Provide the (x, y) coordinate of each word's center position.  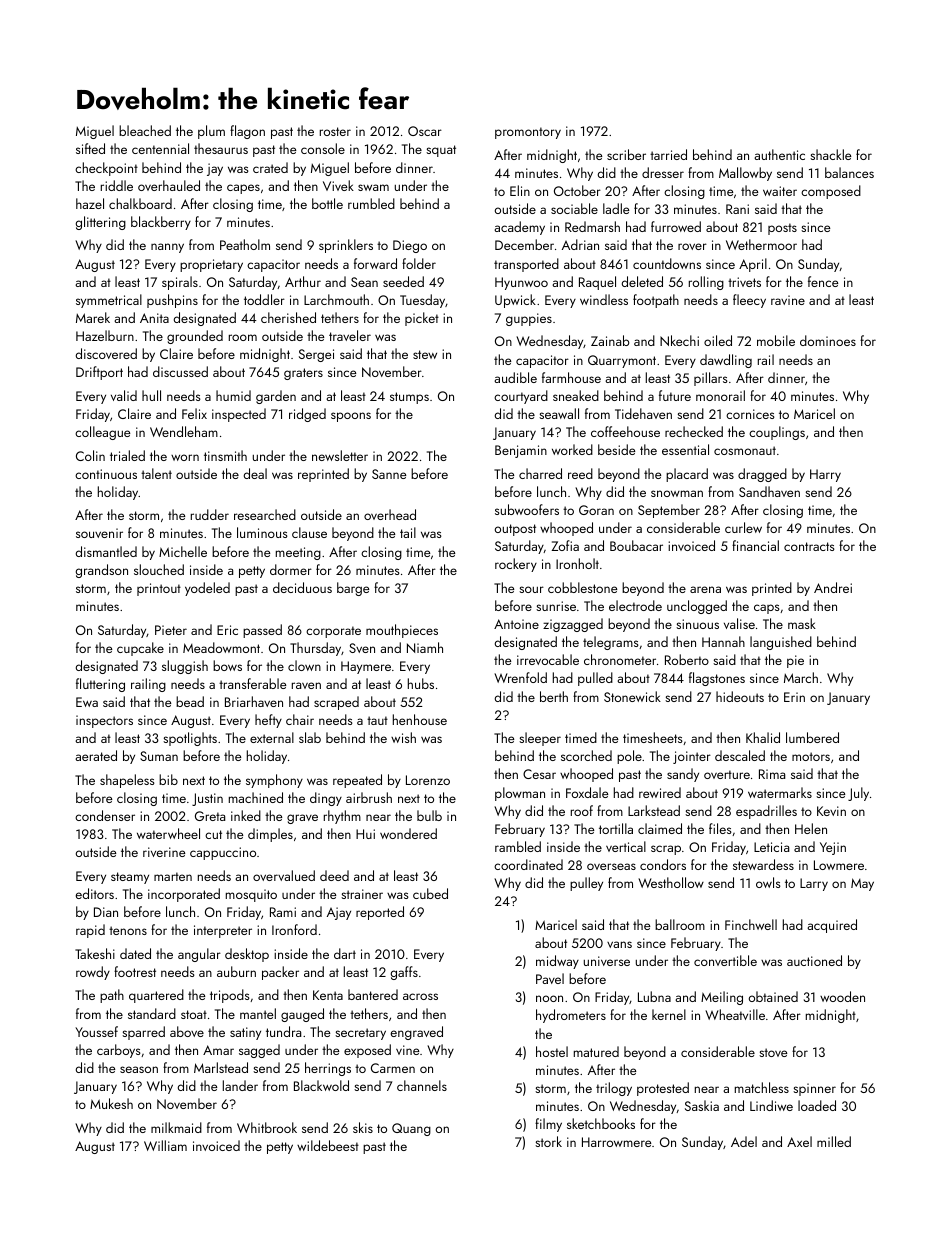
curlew (743, 527)
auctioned (814, 960)
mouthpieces (402, 631)
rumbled (371, 203)
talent (156, 473)
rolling (706, 283)
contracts (809, 546)
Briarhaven (254, 701)
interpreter (223, 931)
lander (240, 1085)
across (420, 996)
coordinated (528, 864)
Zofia (565, 545)
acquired (832, 926)
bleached (145, 130)
